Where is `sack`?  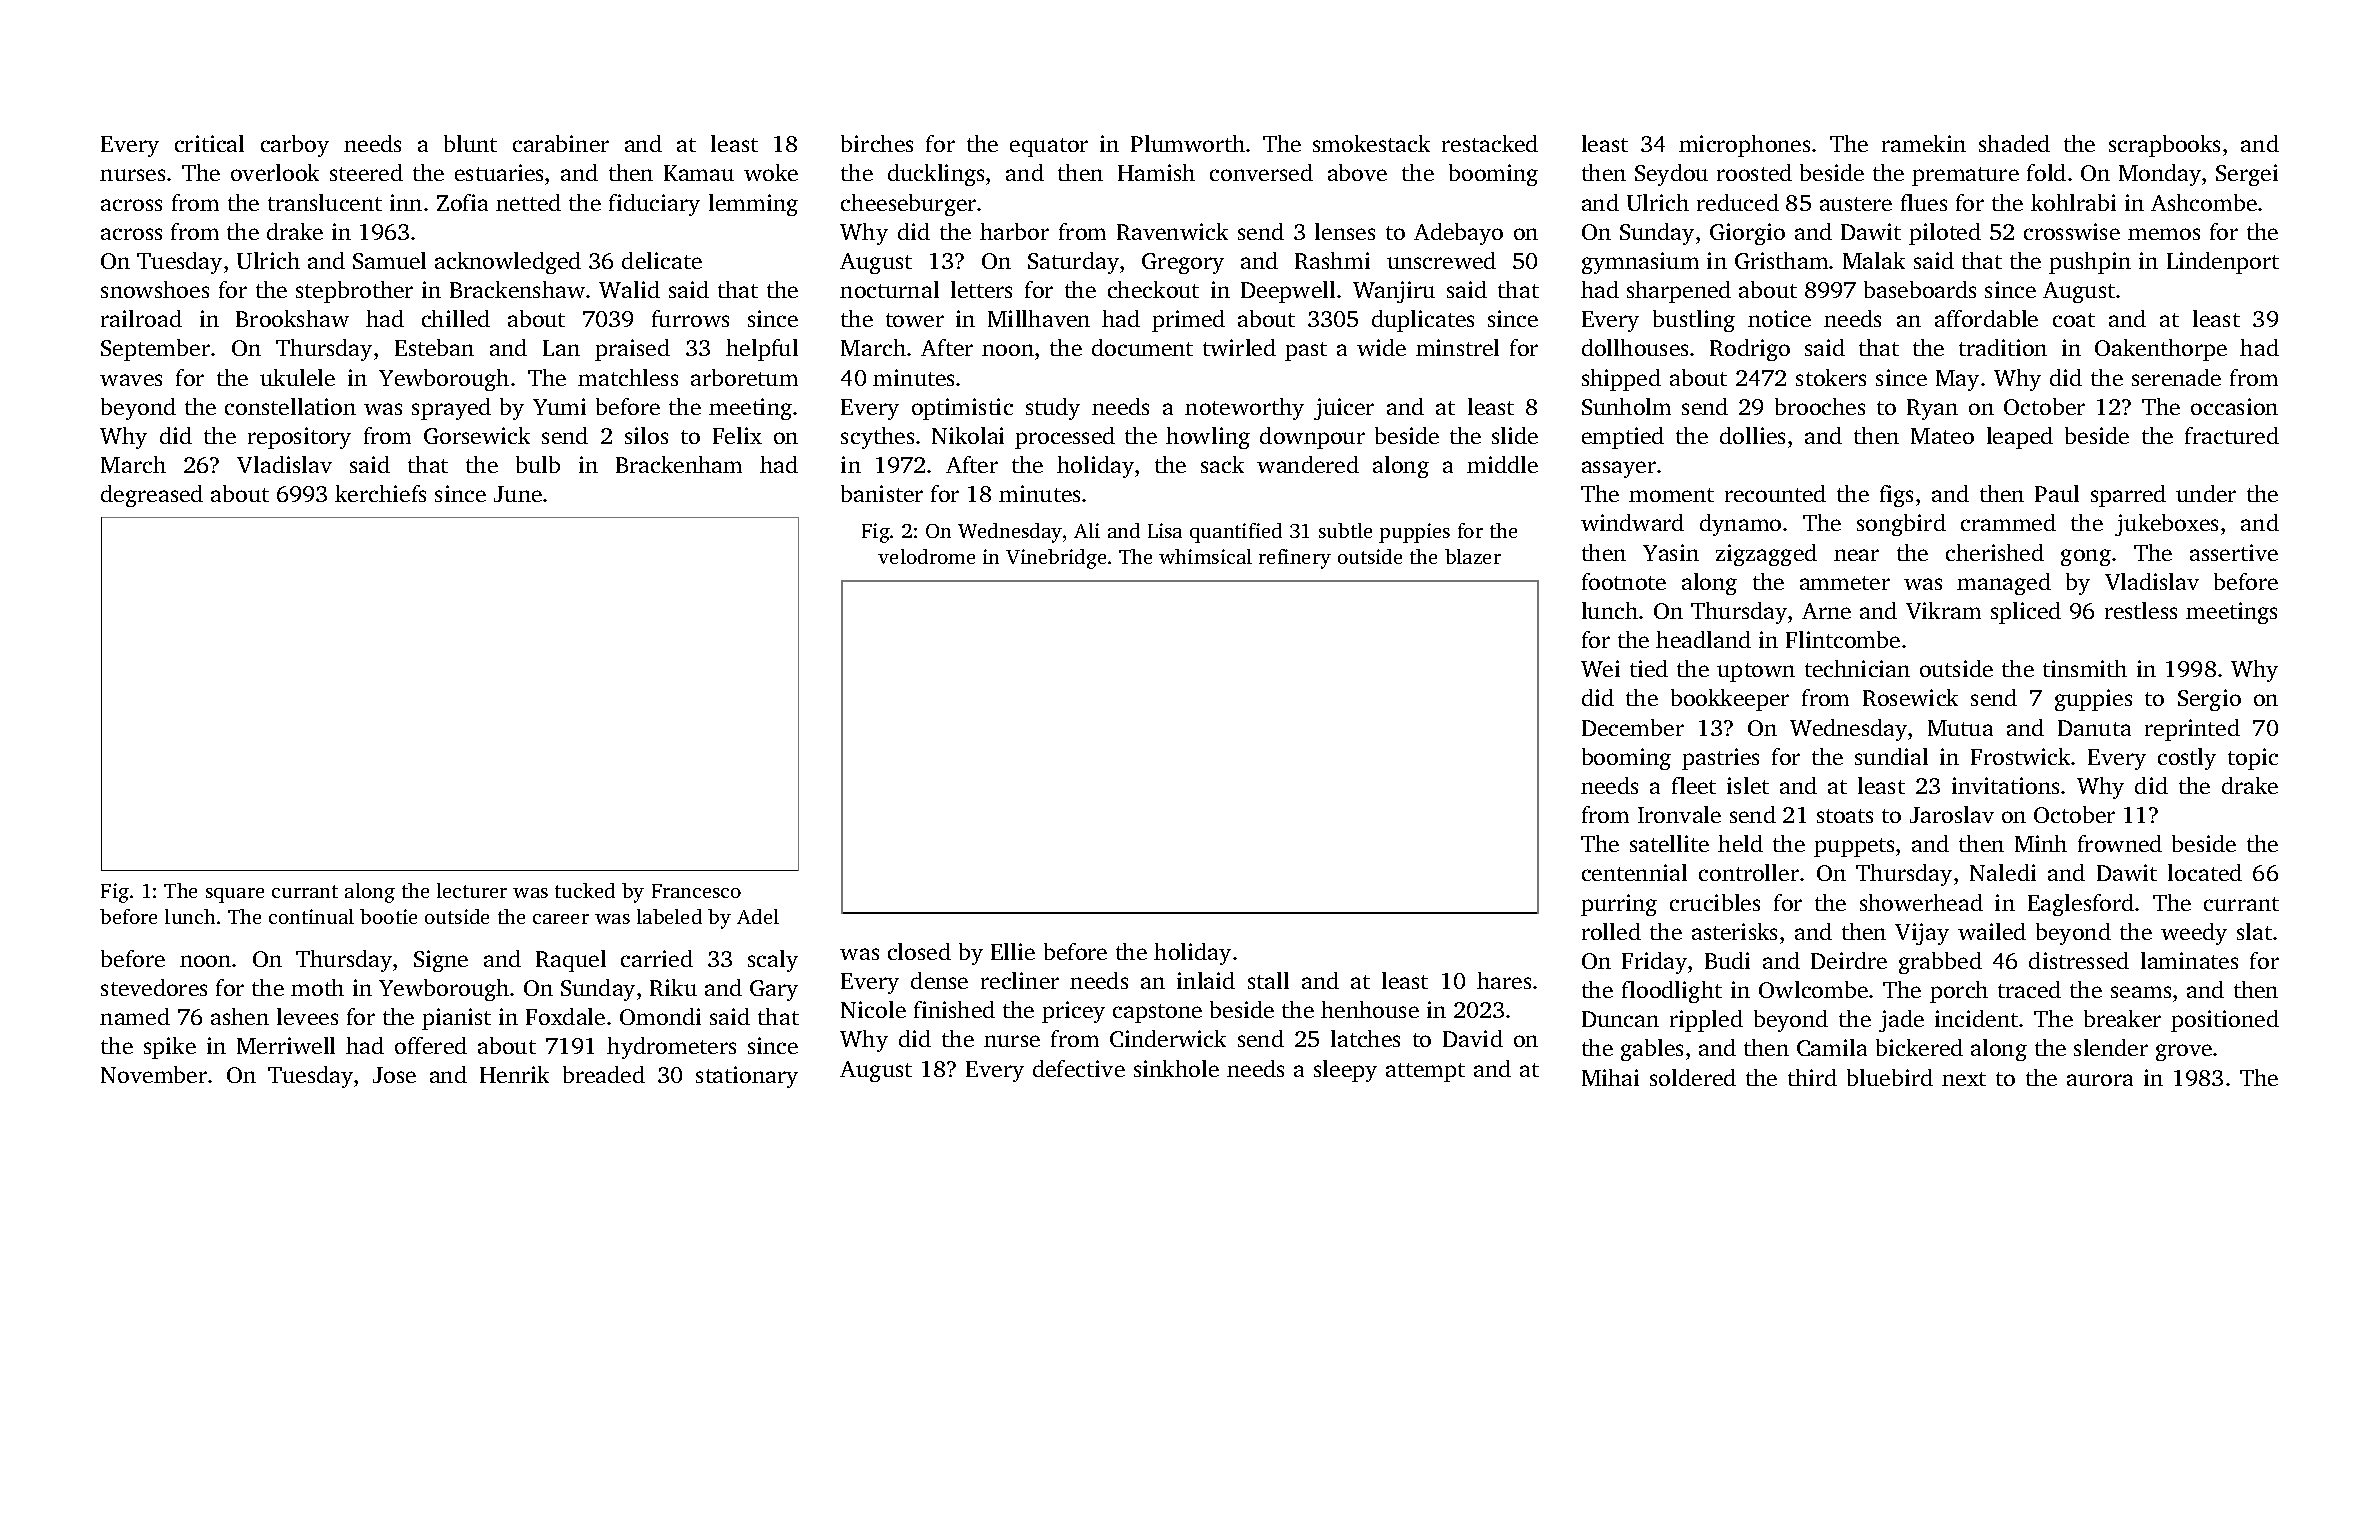 sack is located at coordinates (1222, 464).
